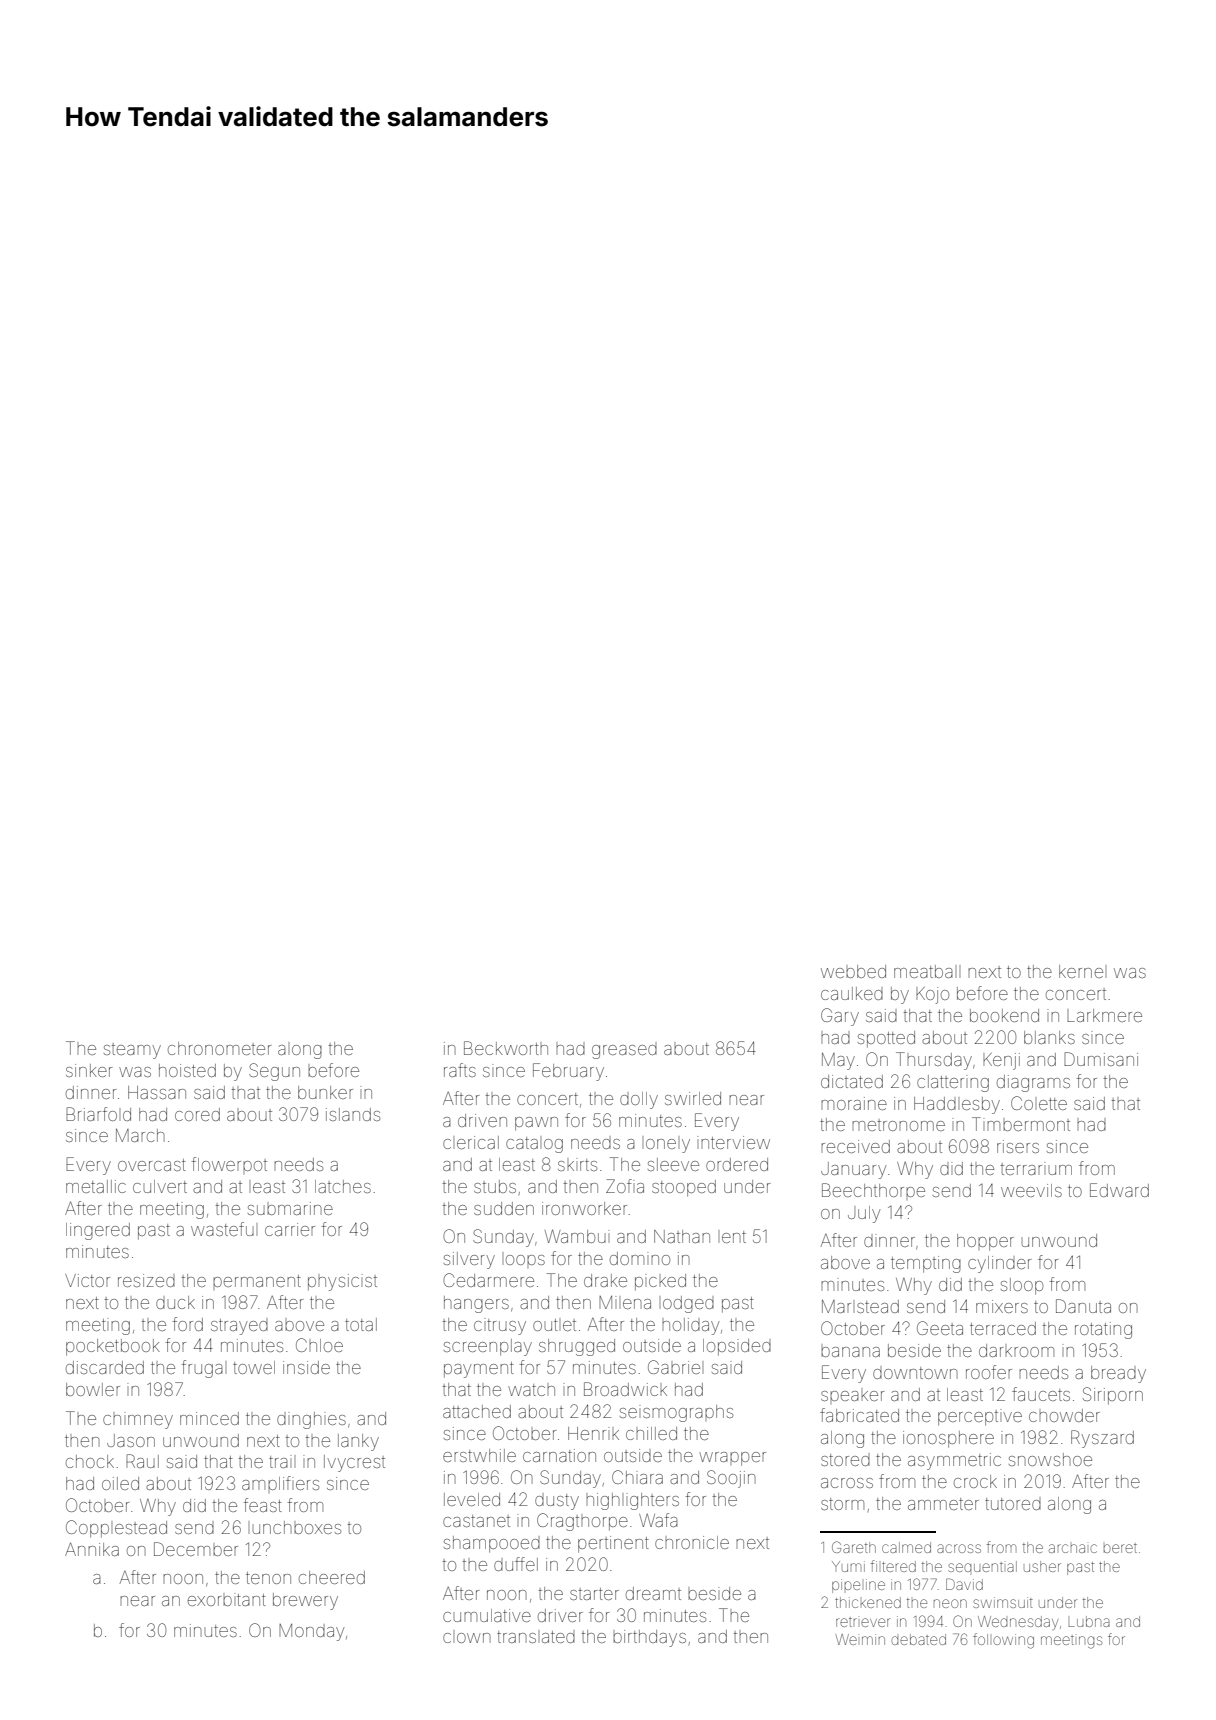  I want to click on Nathan, so click(682, 1236).
